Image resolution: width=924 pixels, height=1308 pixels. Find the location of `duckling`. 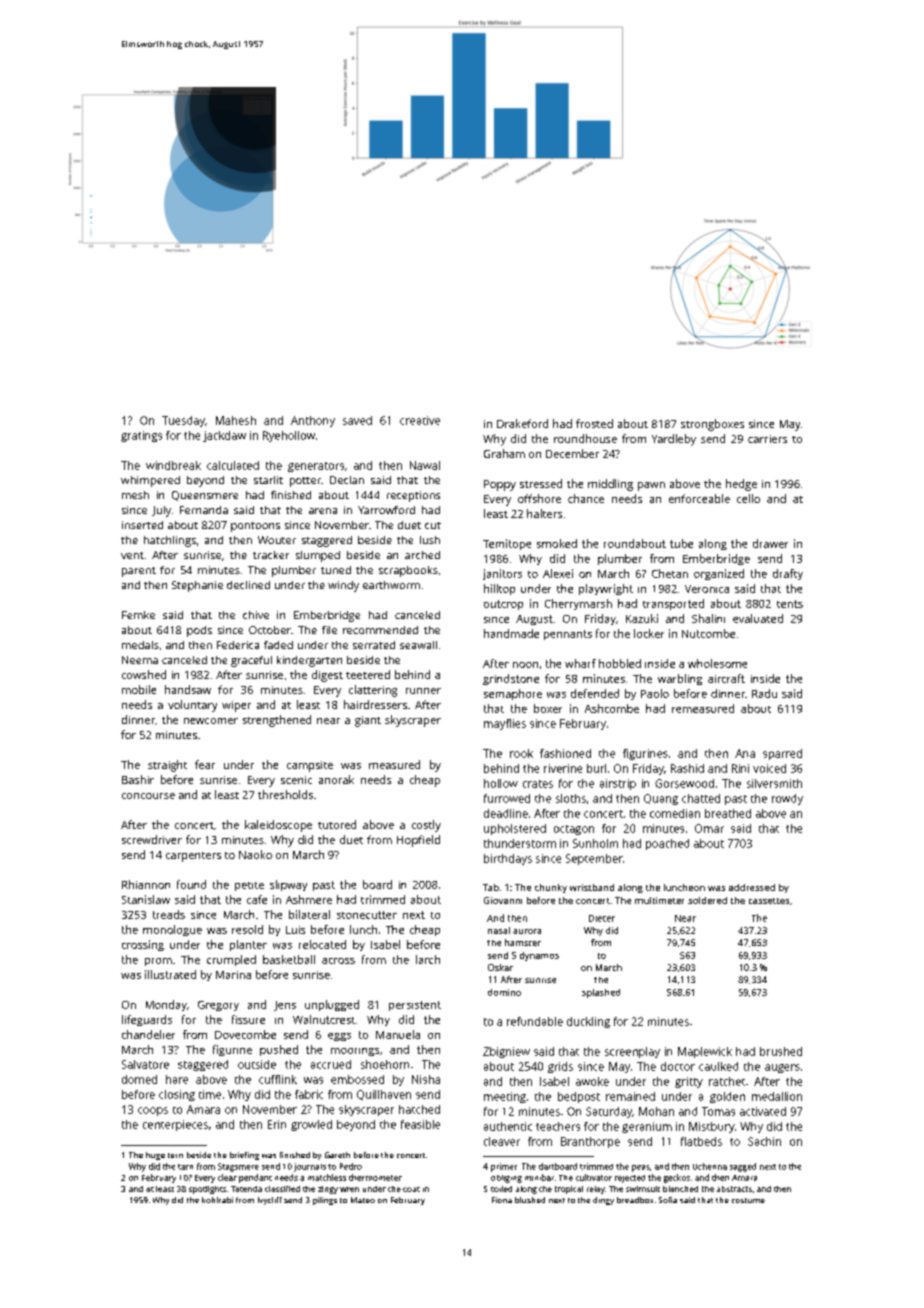

duckling is located at coordinates (588, 1022).
